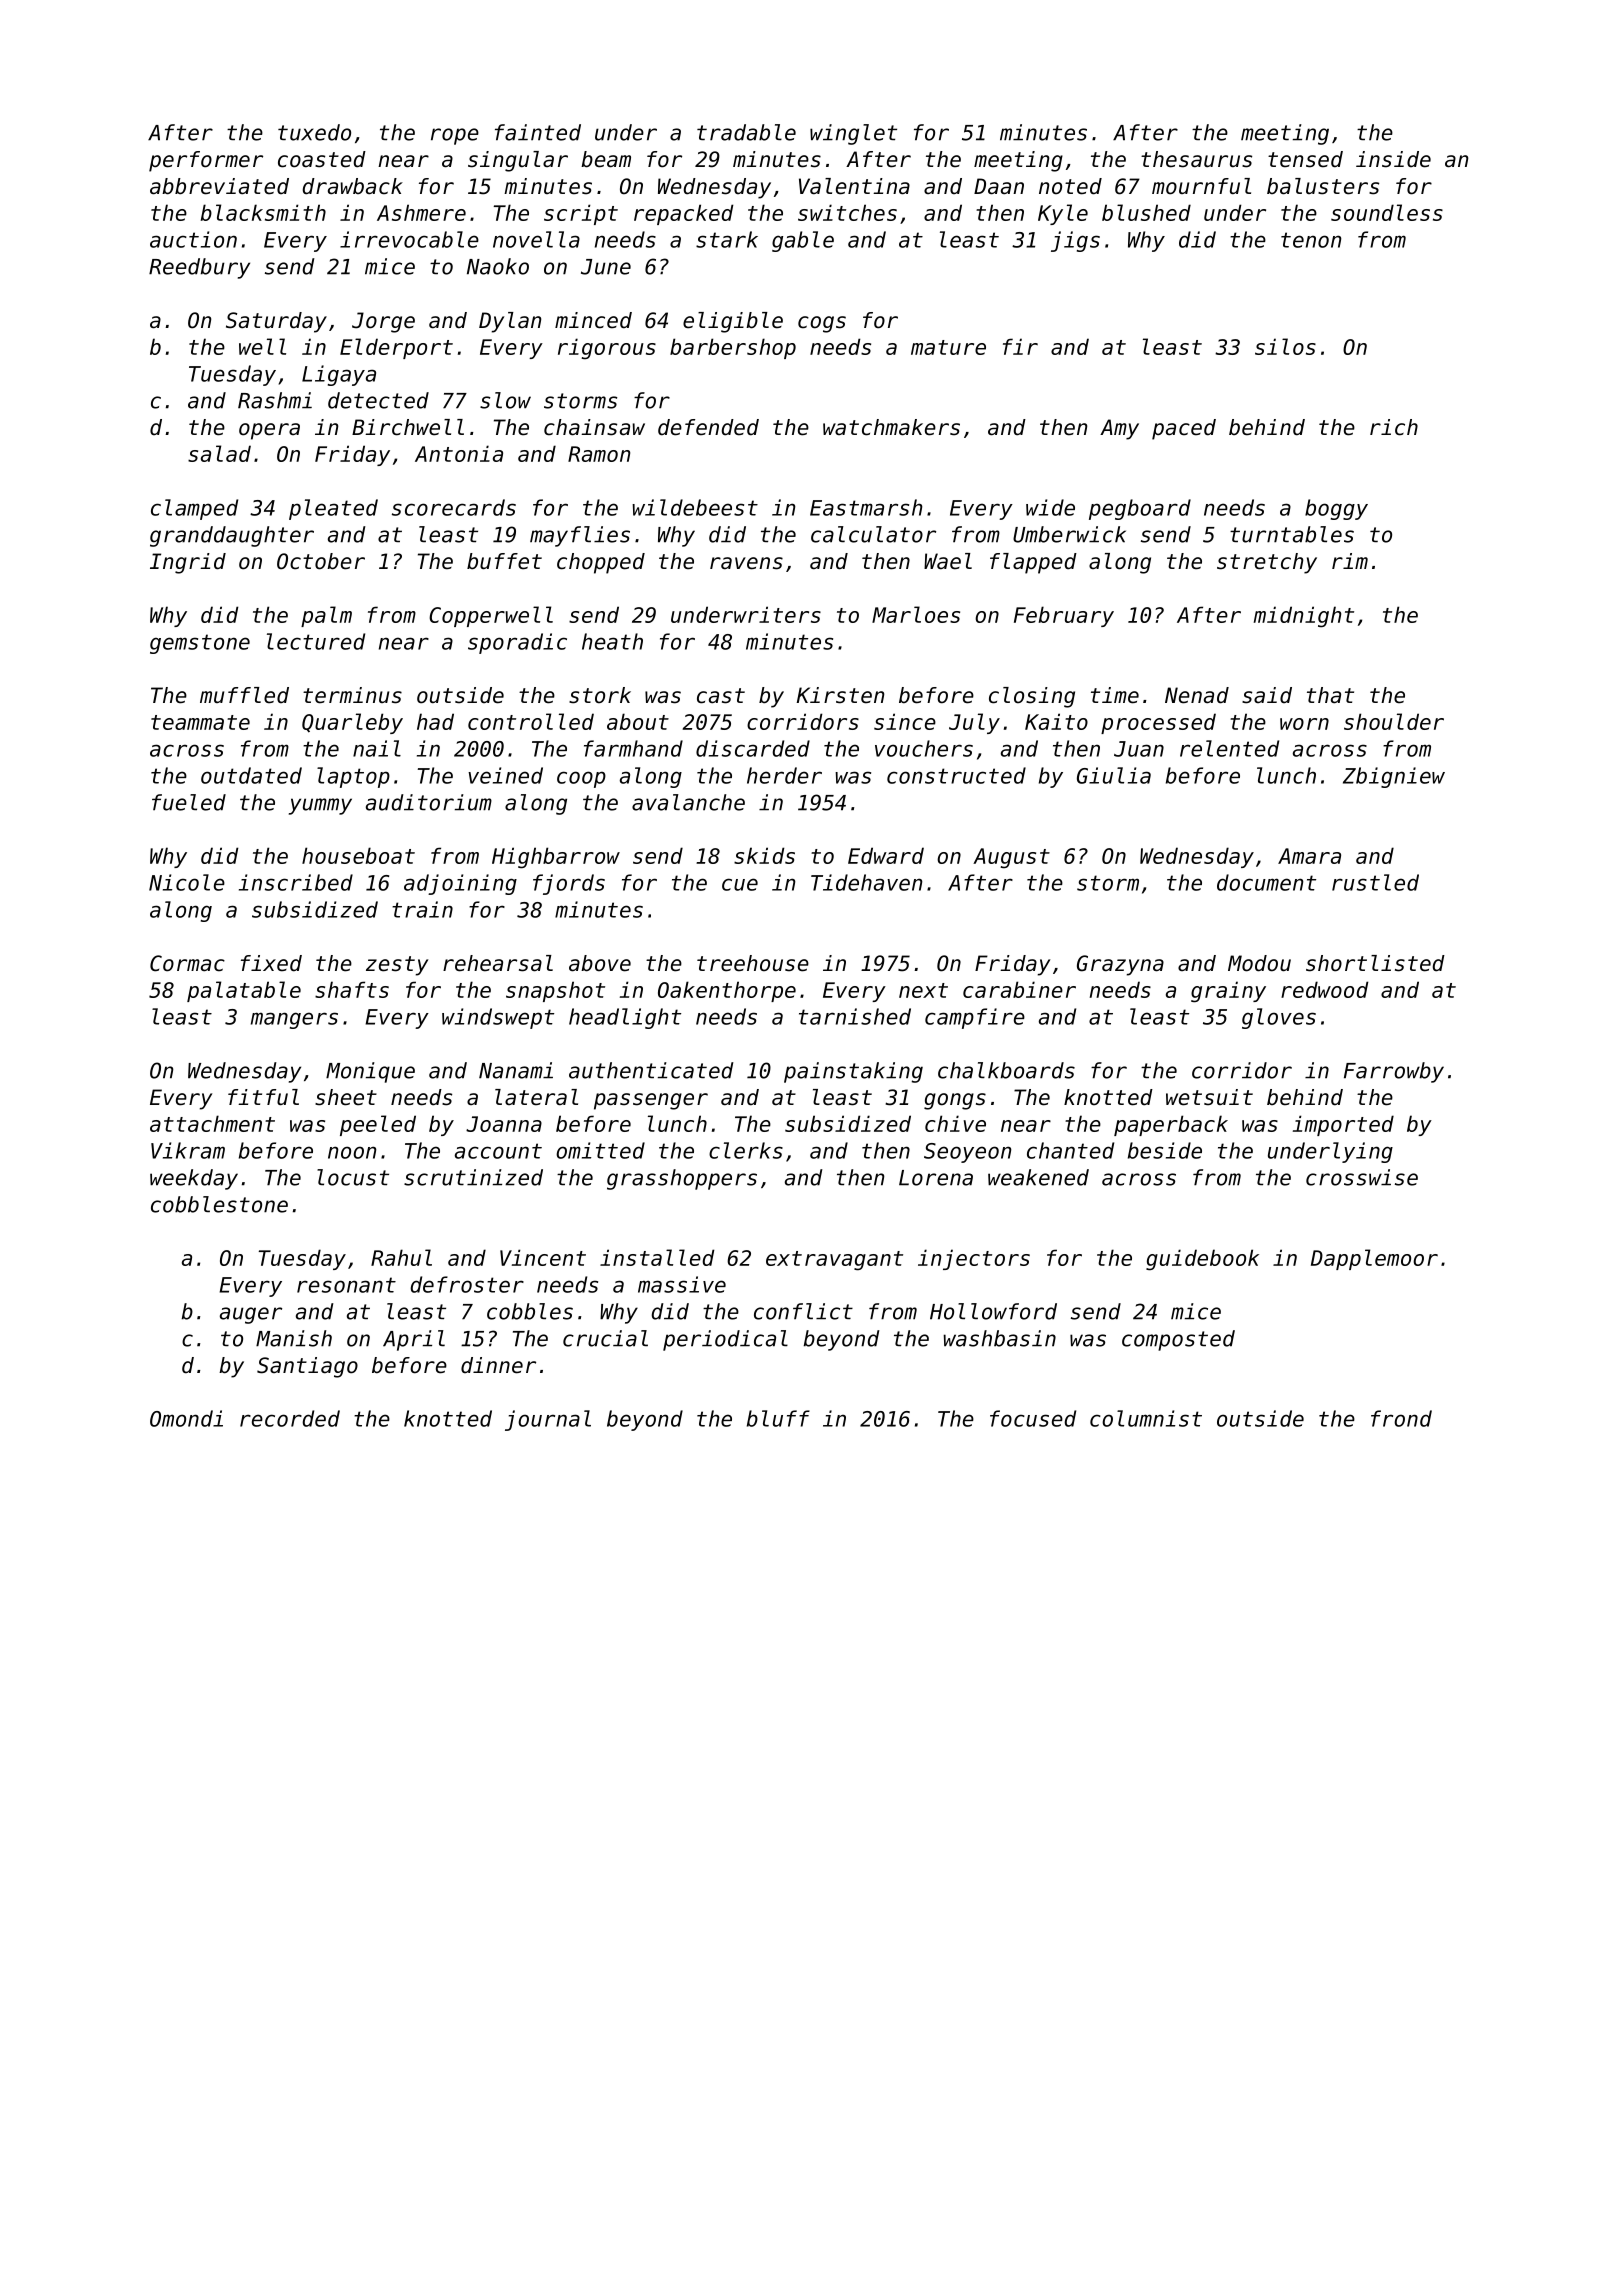 This image has height=2292, width=1620. What do you see at coordinates (1050, 507) in the image?
I see `wide` at bounding box center [1050, 507].
